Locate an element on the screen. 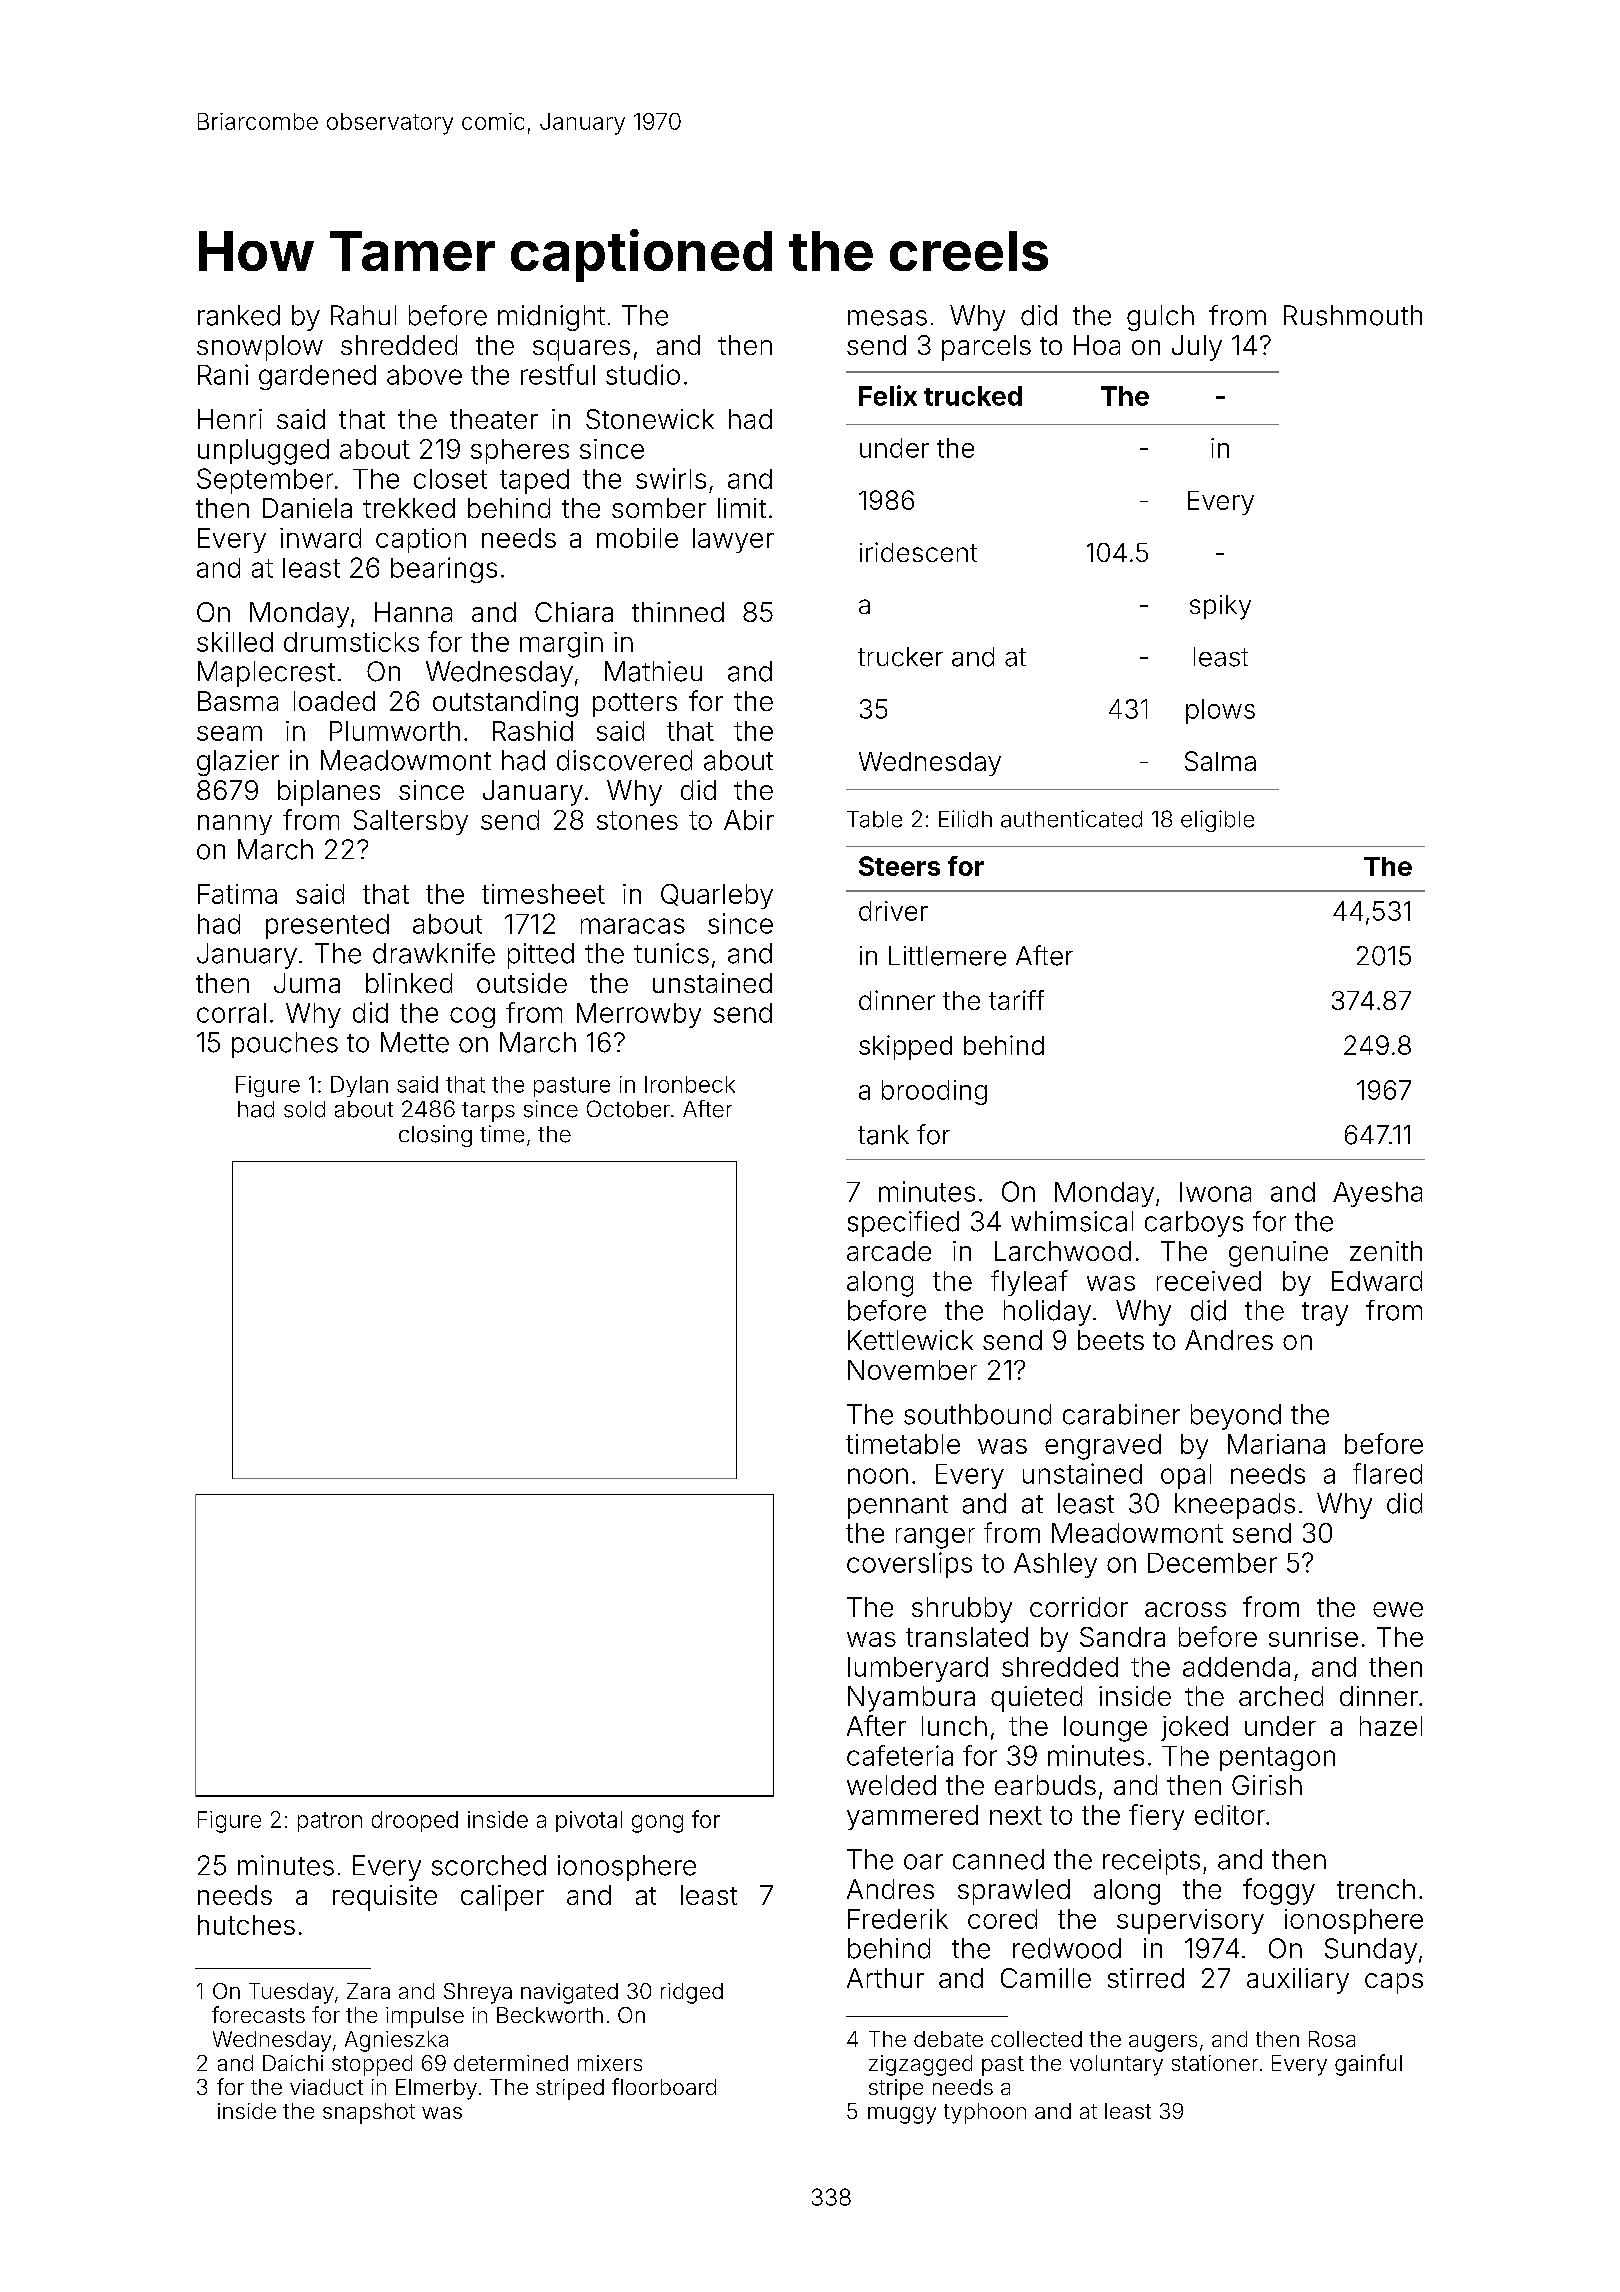 This screenshot has width=1620, height=2292. muggy is located at coordinates (902, 2115).
